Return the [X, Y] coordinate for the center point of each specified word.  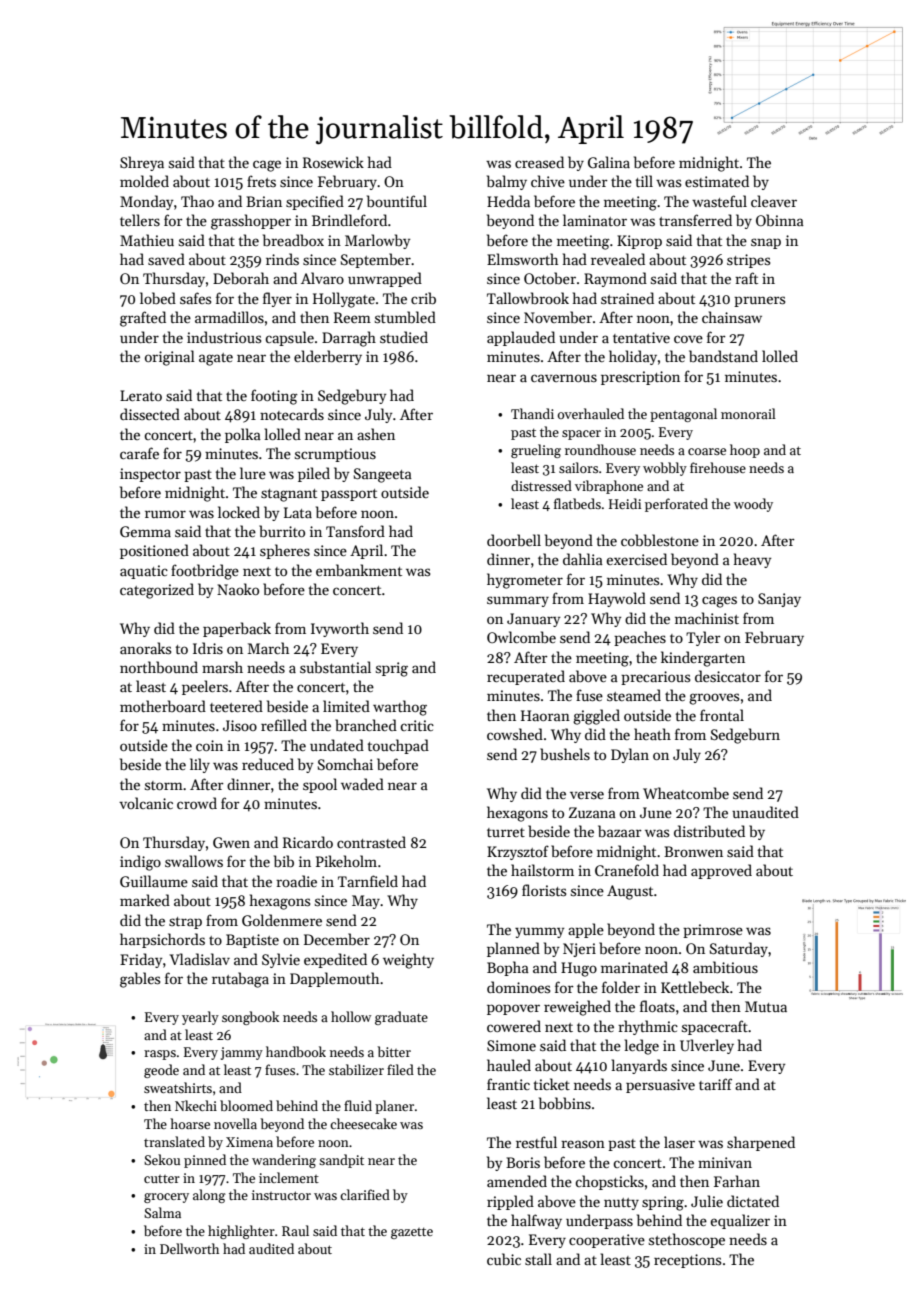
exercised [636, 559]
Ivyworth [340, 629]
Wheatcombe [686, 793]
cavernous [564, 378]
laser [679, 1142]
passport [349, 495]
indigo [140, 863]
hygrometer [525, 581]
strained [627, 298]
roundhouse [600, 449]
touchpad [398, 746]
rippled [510, 1202]
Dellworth [189, 1248]
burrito [282, 531]
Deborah [241, 278]
